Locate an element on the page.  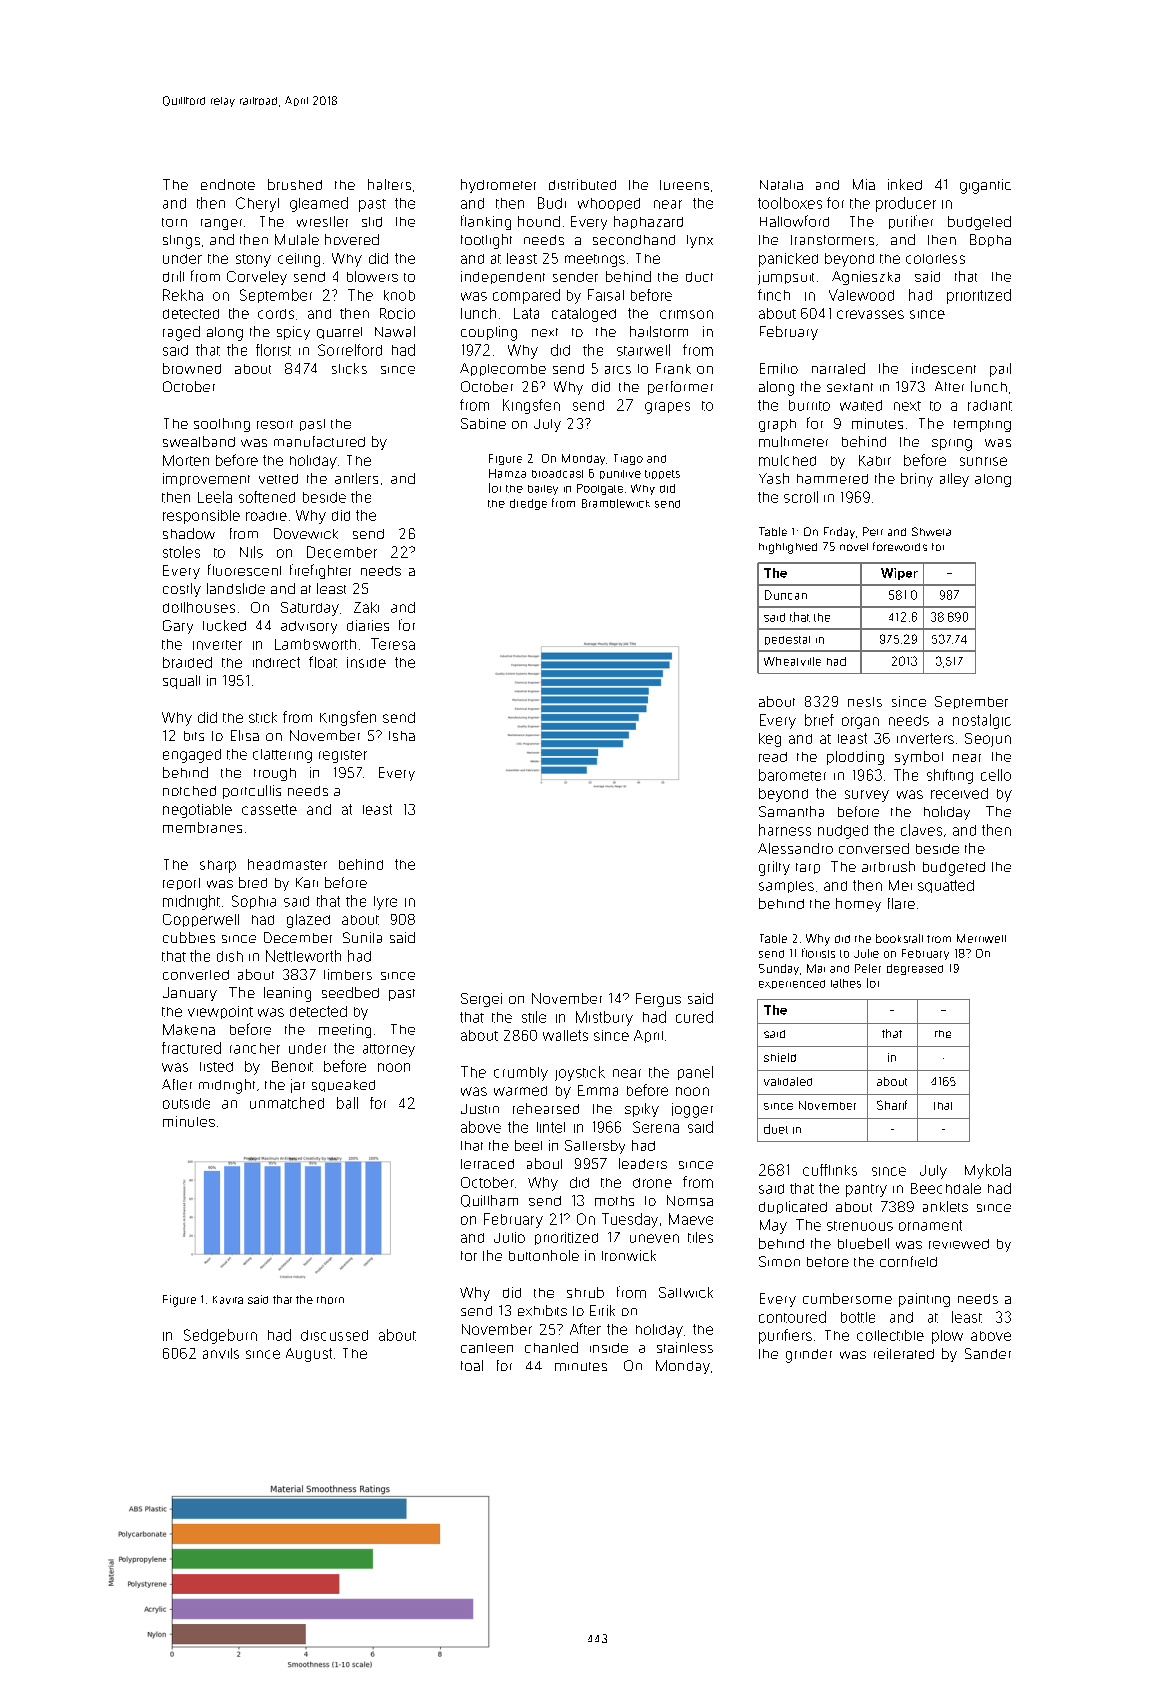
tureens is located at coordinates (684, 185).
